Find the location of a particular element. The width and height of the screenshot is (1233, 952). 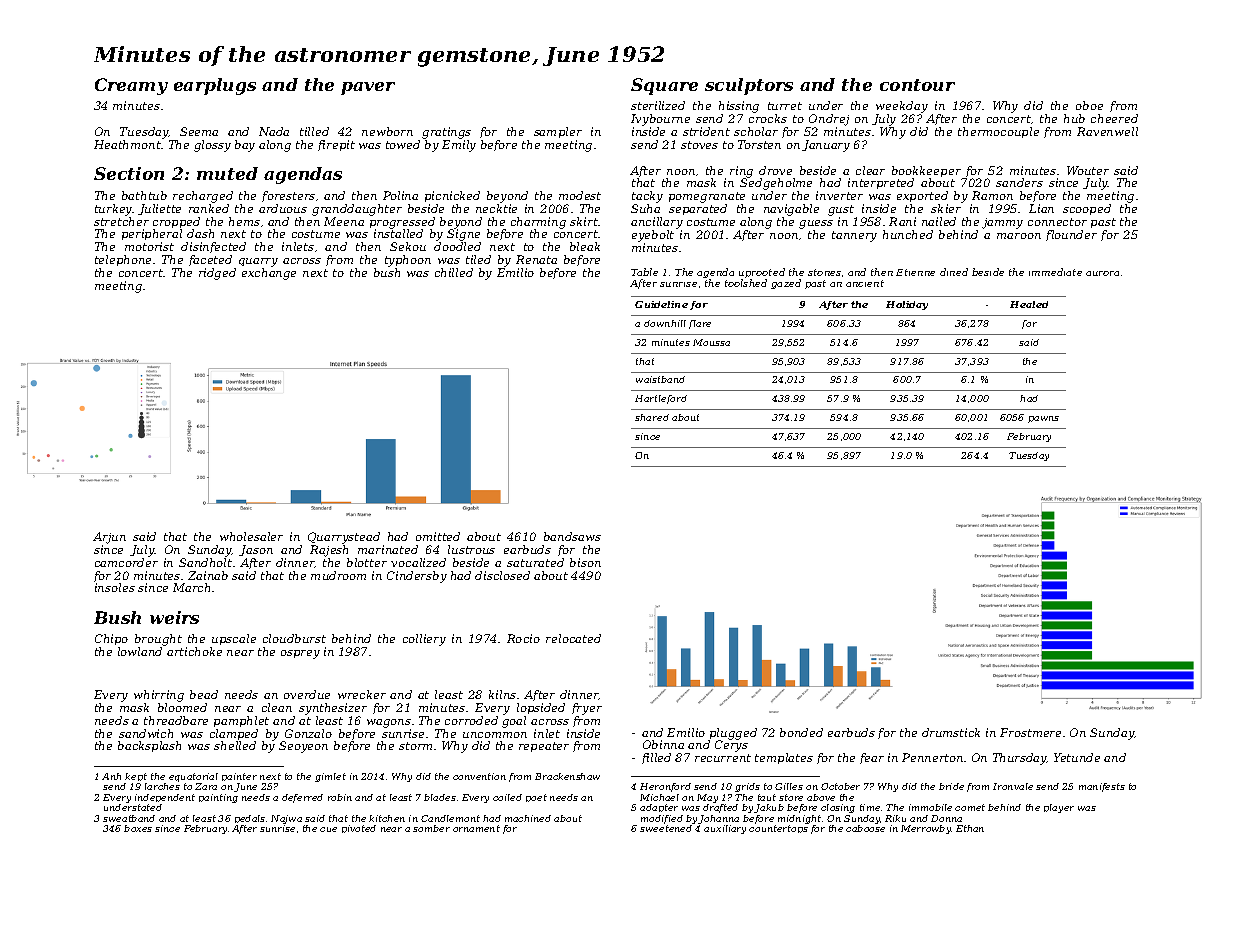

pawns is located at coordinates (1043, 419).
